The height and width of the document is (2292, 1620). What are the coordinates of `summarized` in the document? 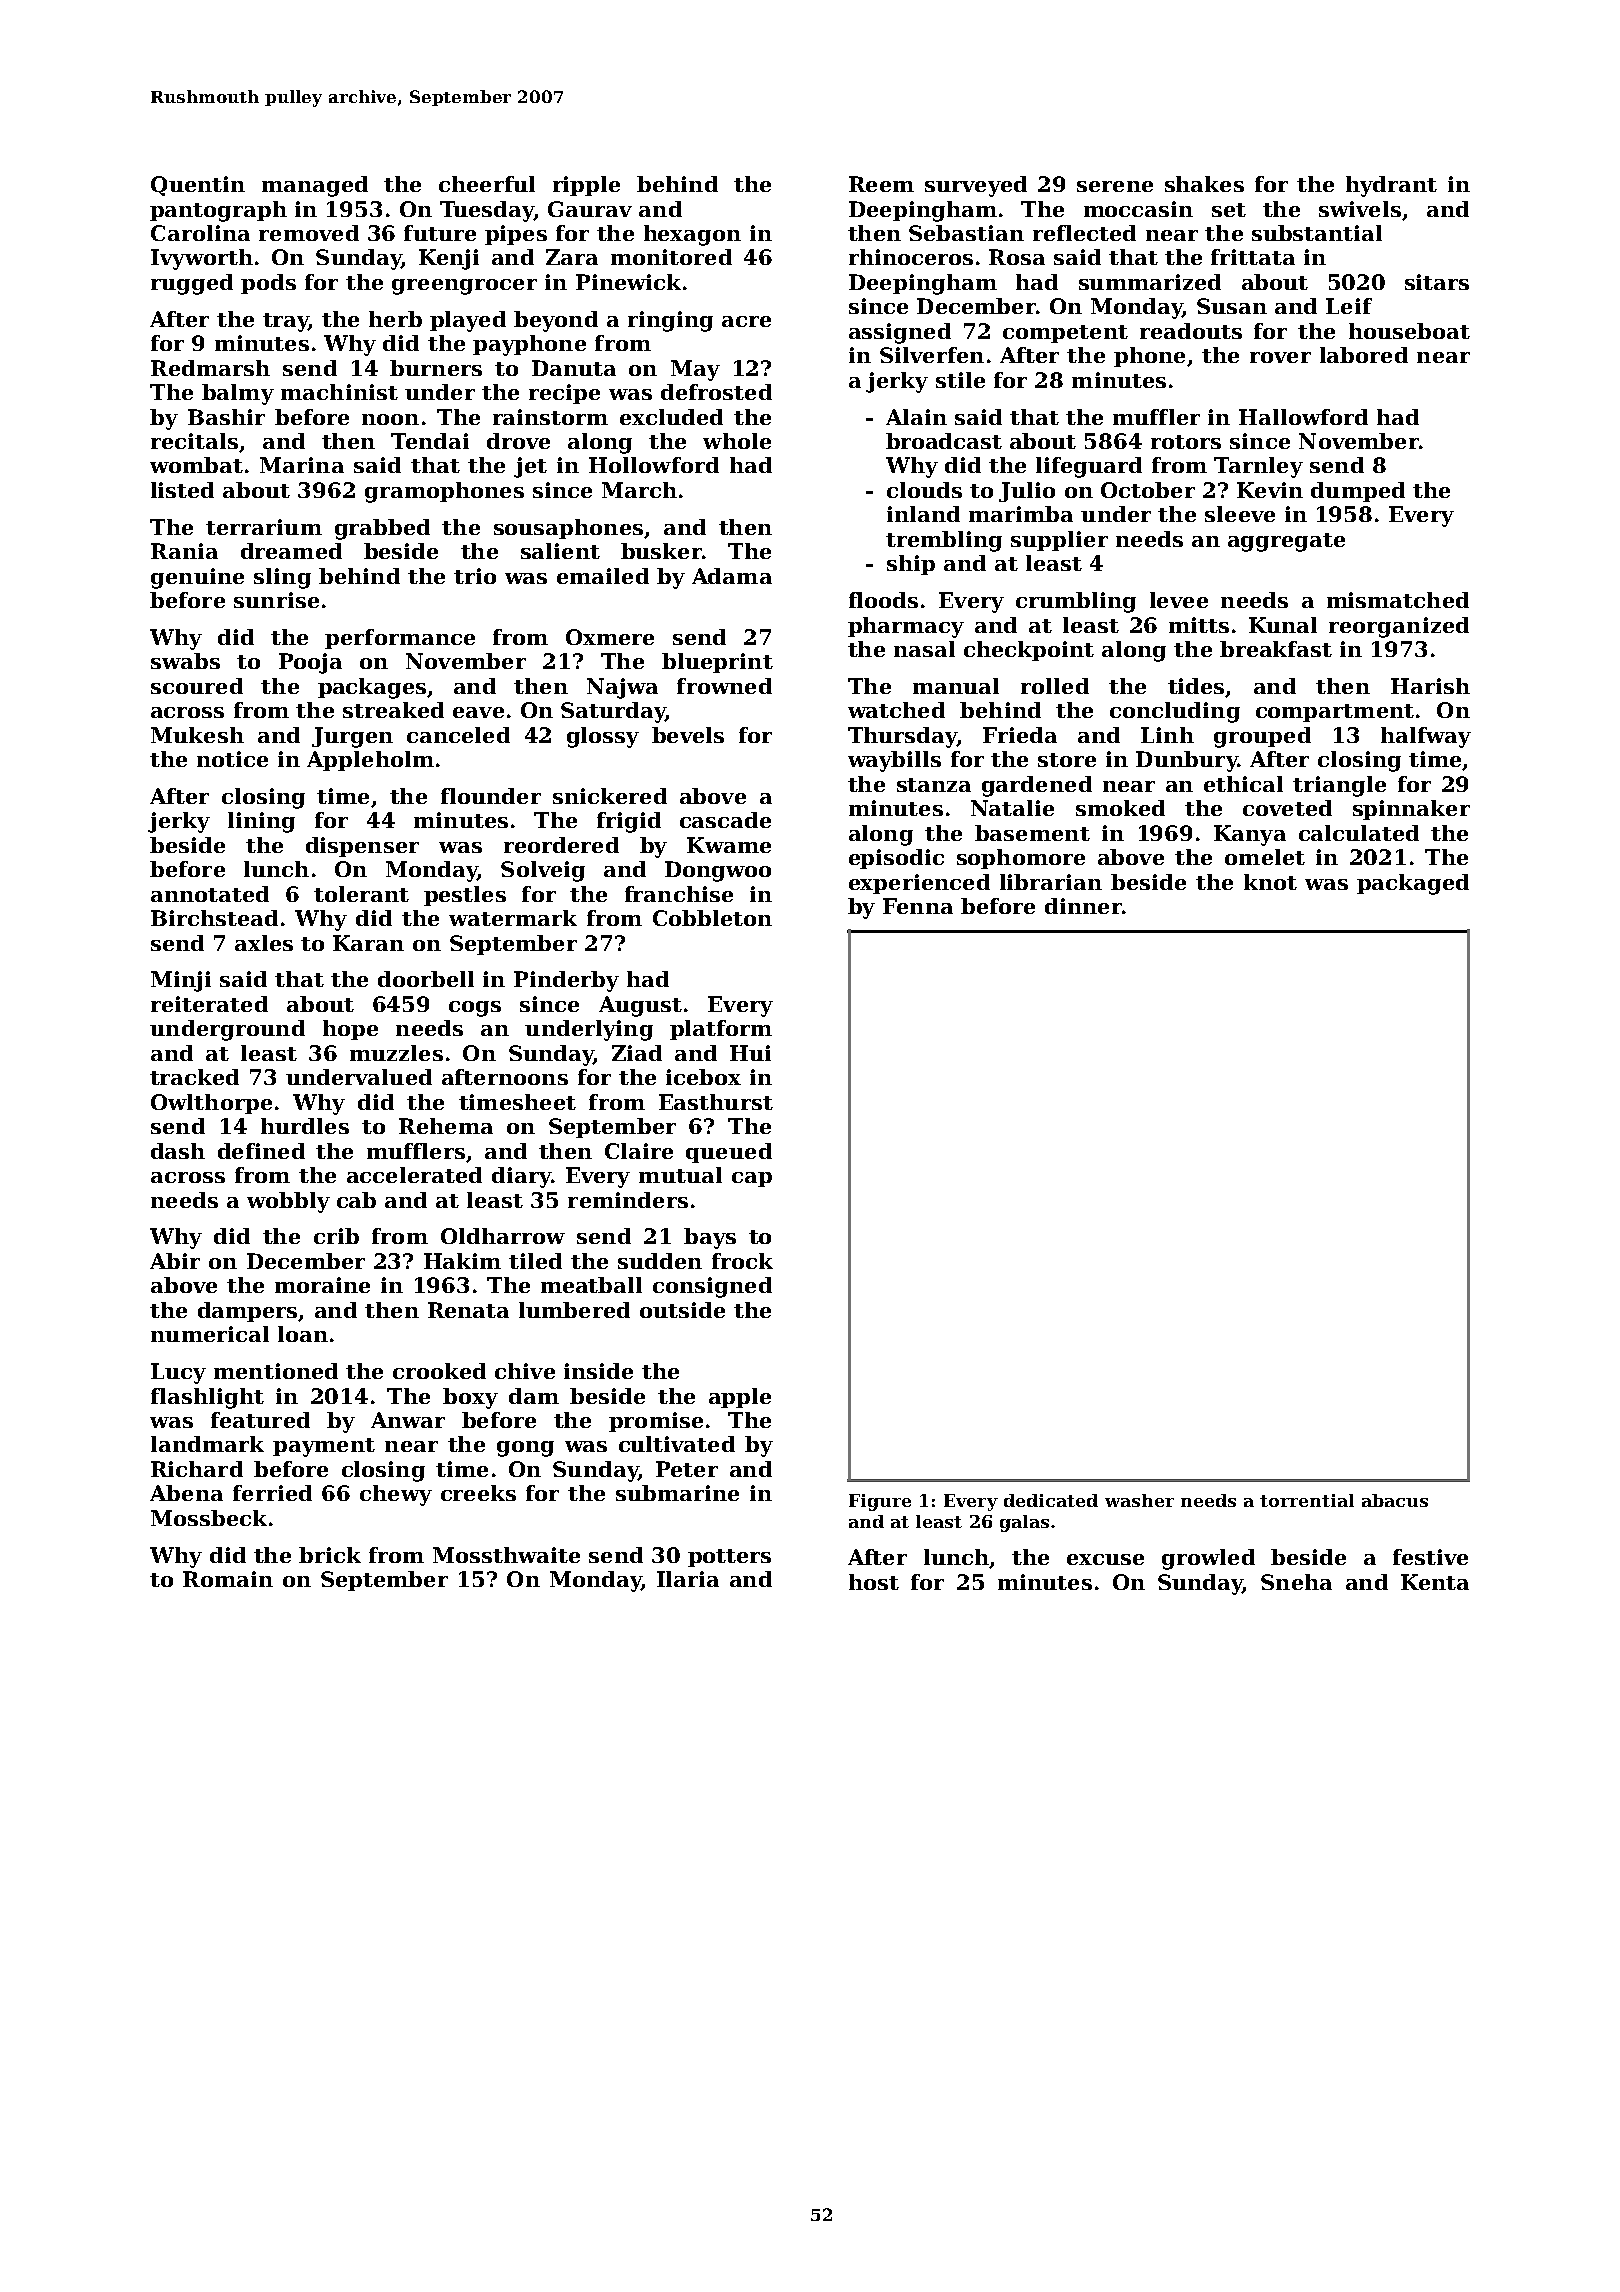 It's located at (1150, 282).
